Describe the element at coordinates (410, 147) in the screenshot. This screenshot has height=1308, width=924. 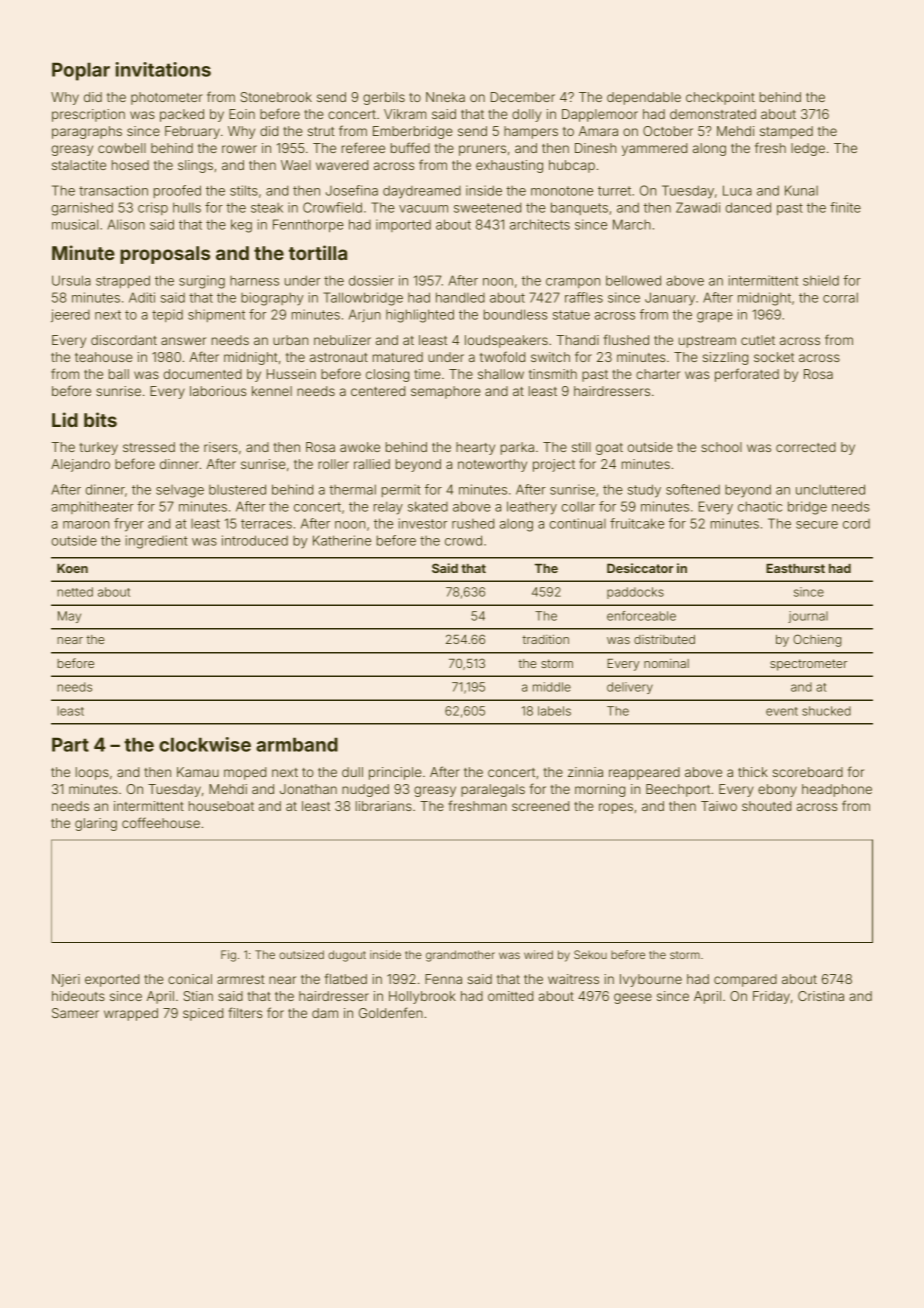
I see `buffed` at that location.
